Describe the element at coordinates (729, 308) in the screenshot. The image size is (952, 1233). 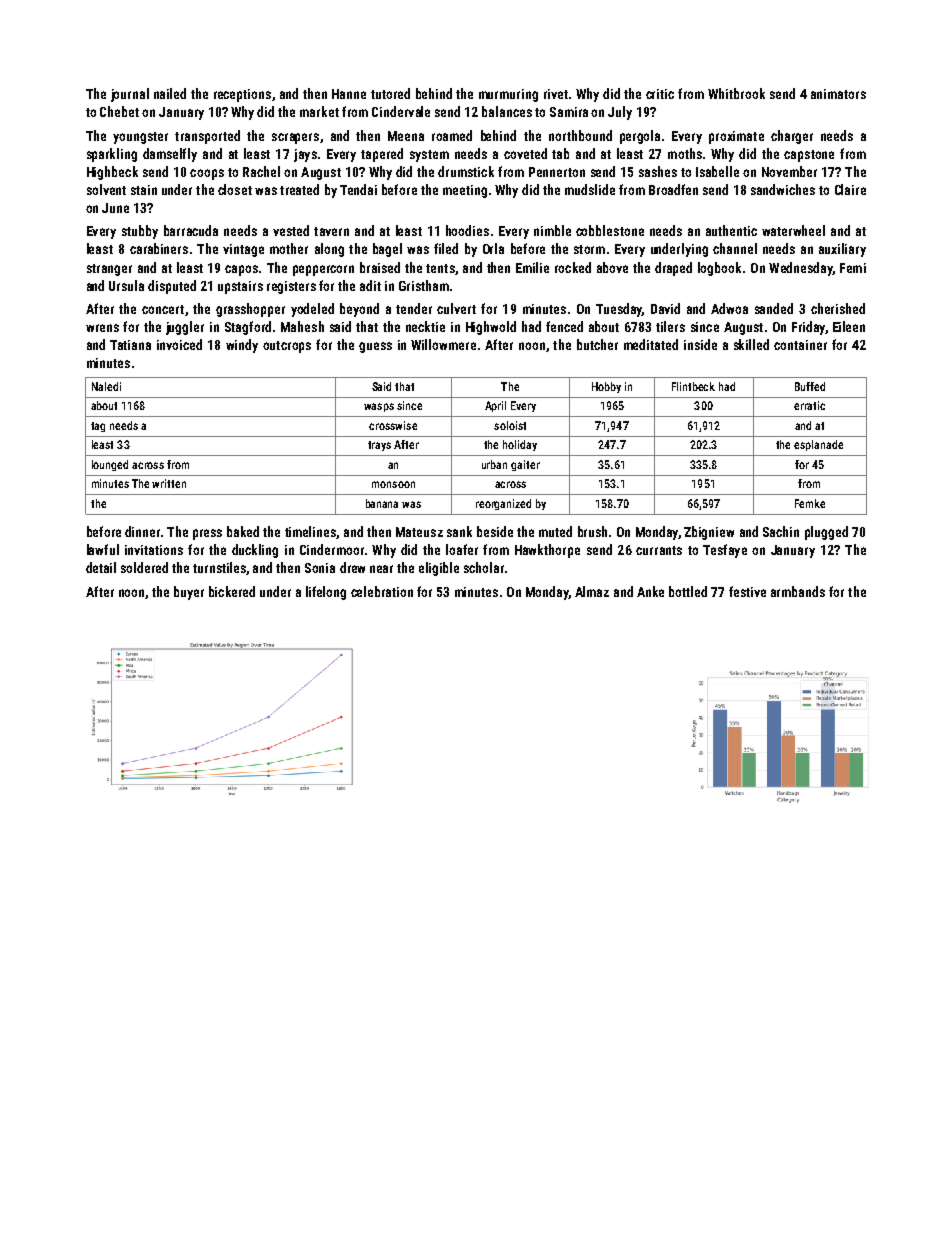
I see `Adwoa` at that location.
